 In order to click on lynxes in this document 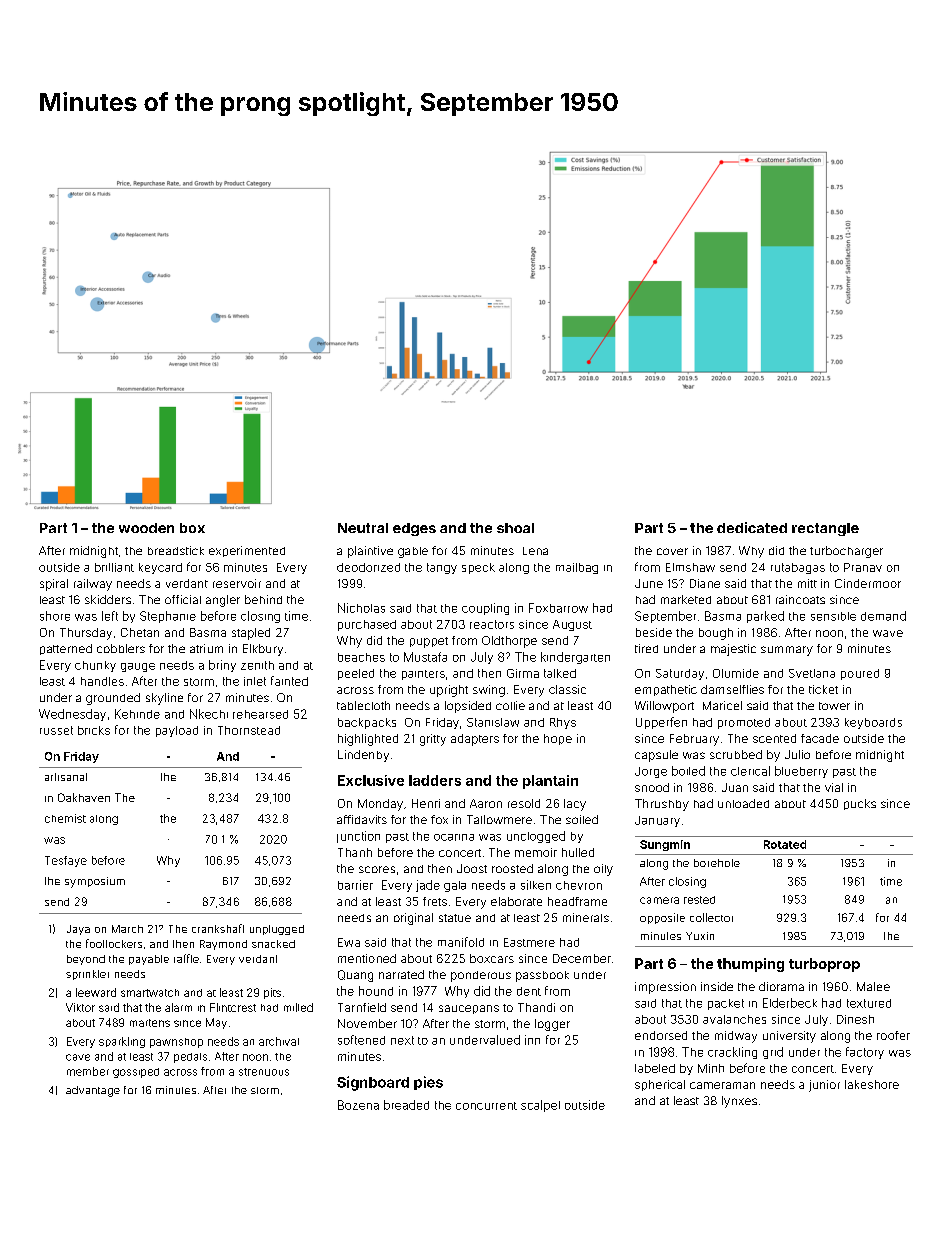, I will do `click(739, 1102)`.
